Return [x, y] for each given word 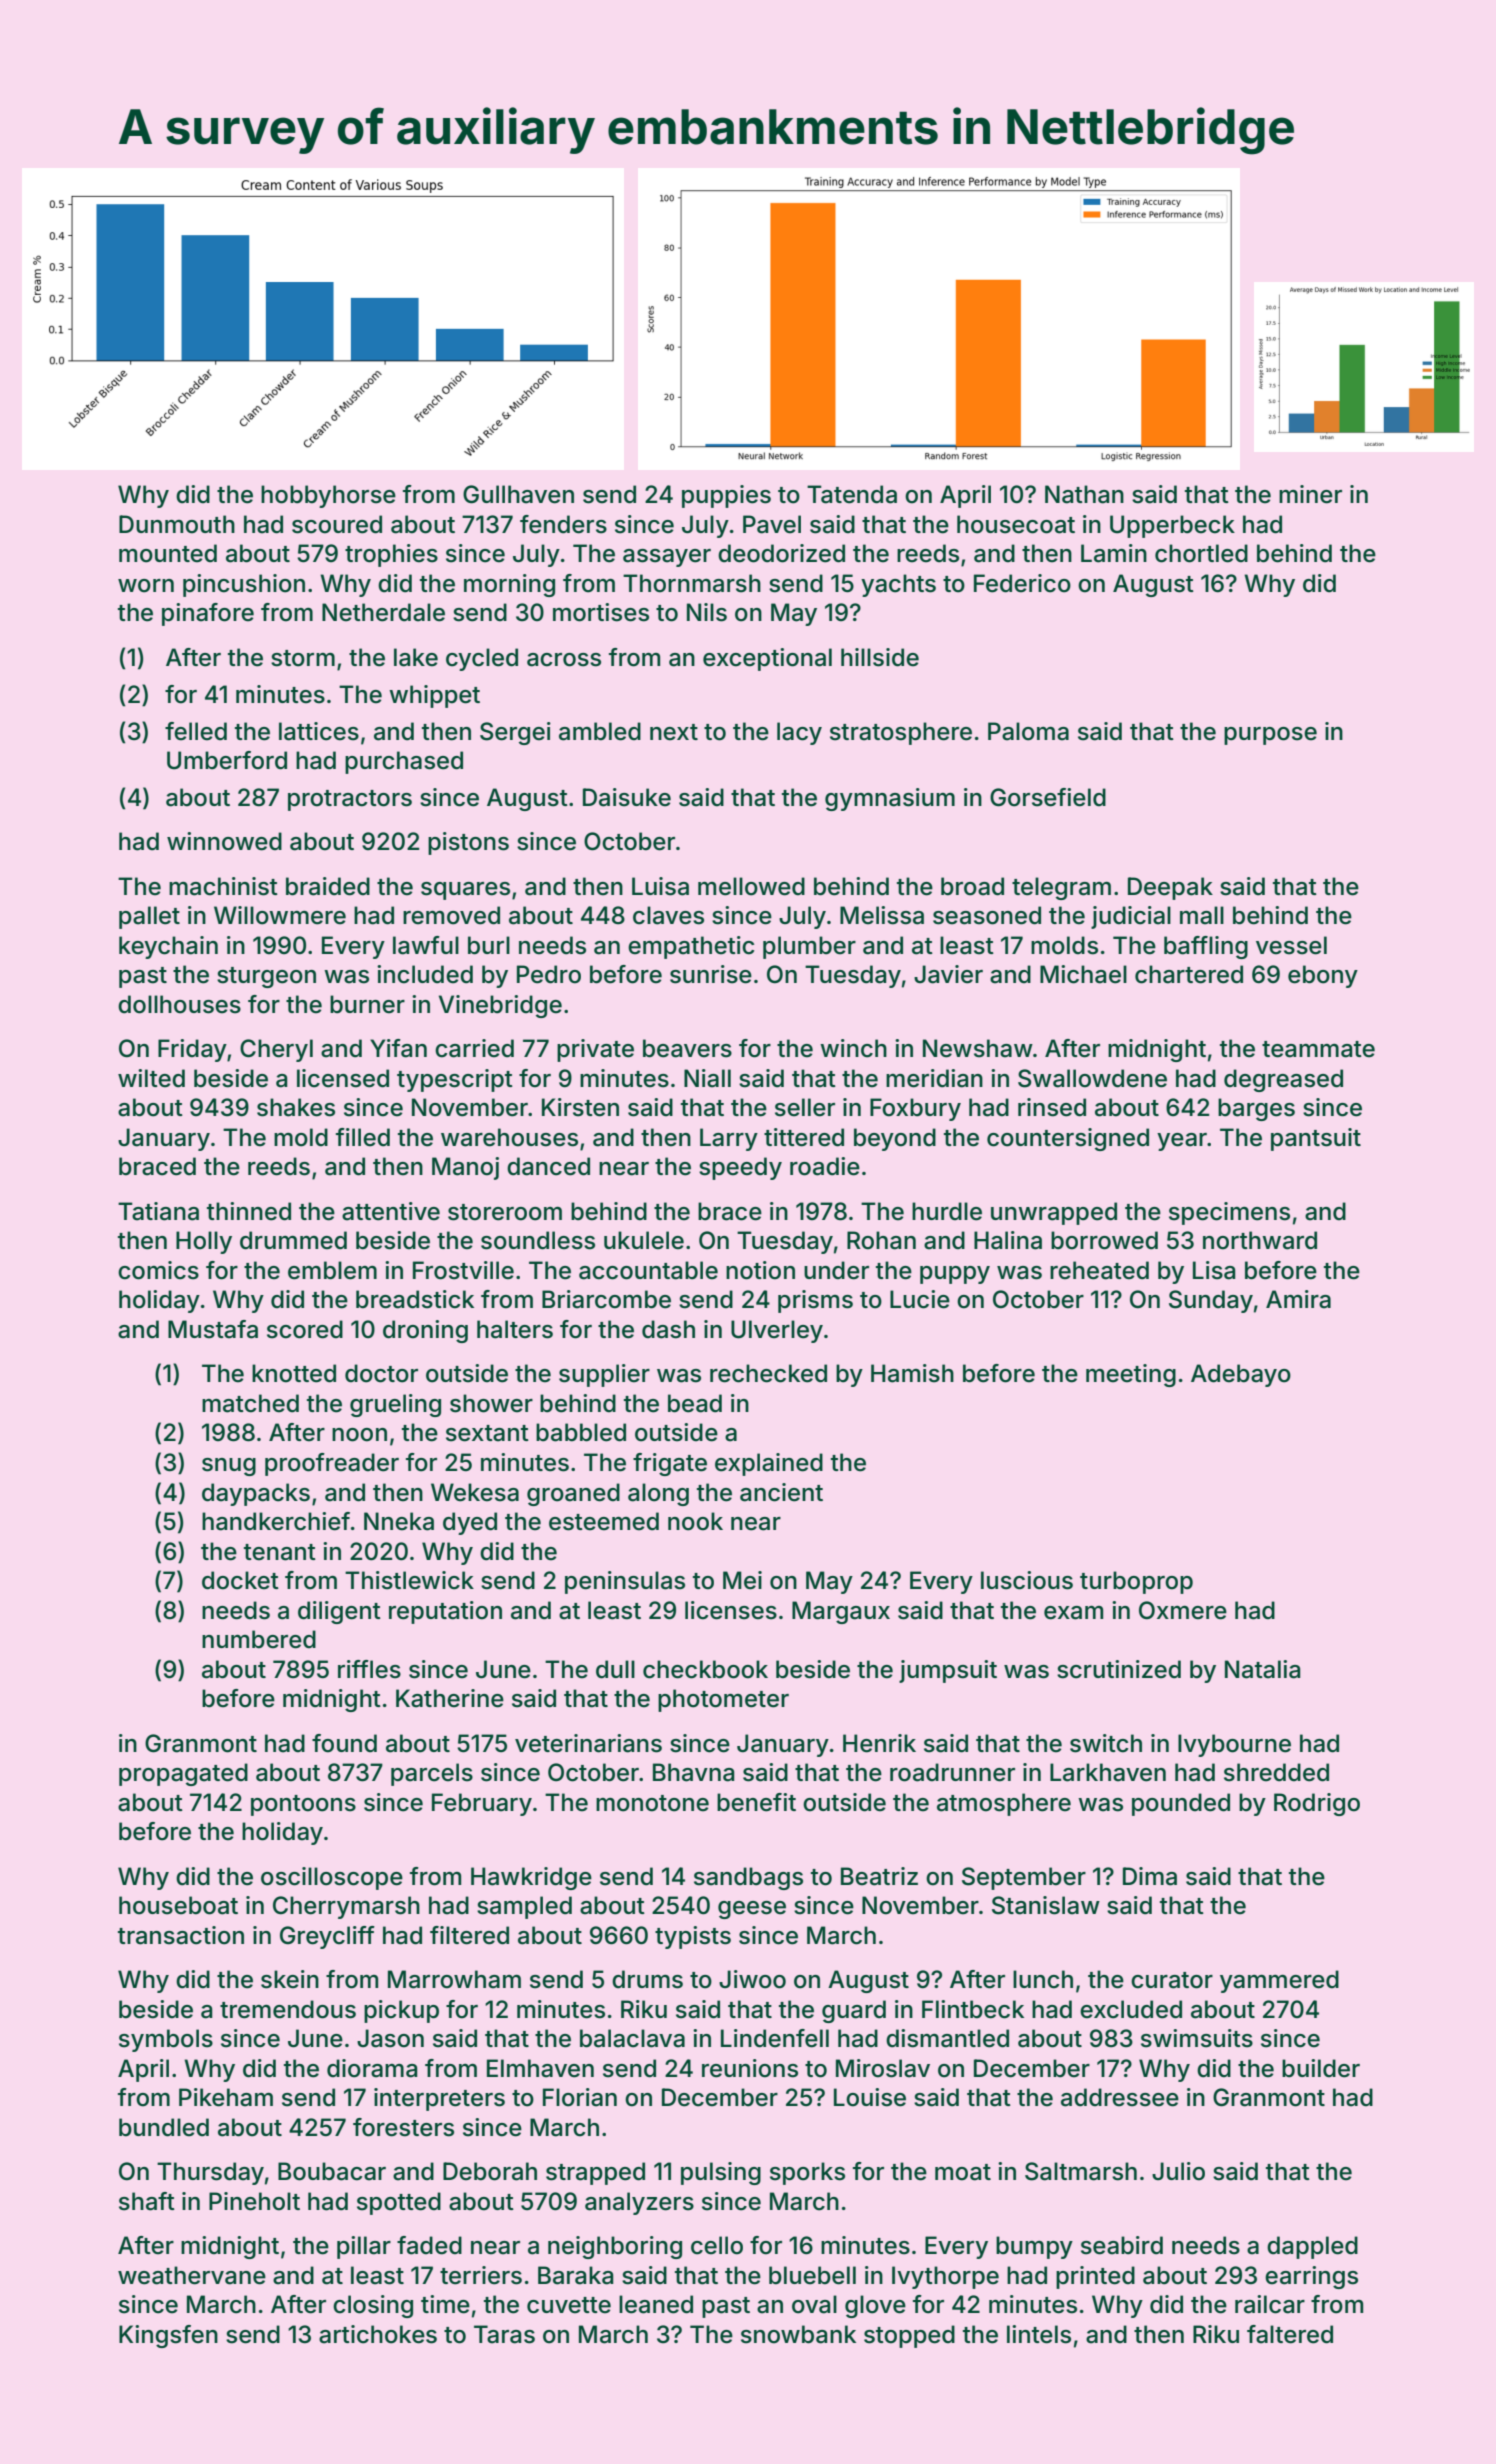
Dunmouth [177, 524]
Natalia [1263, 1669]
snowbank [798, 2334]
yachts [898, 585]
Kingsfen [168, 2336]
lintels [1039, 2334]
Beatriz [879, 1876]
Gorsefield [1048, 797]
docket [240, 1580]
